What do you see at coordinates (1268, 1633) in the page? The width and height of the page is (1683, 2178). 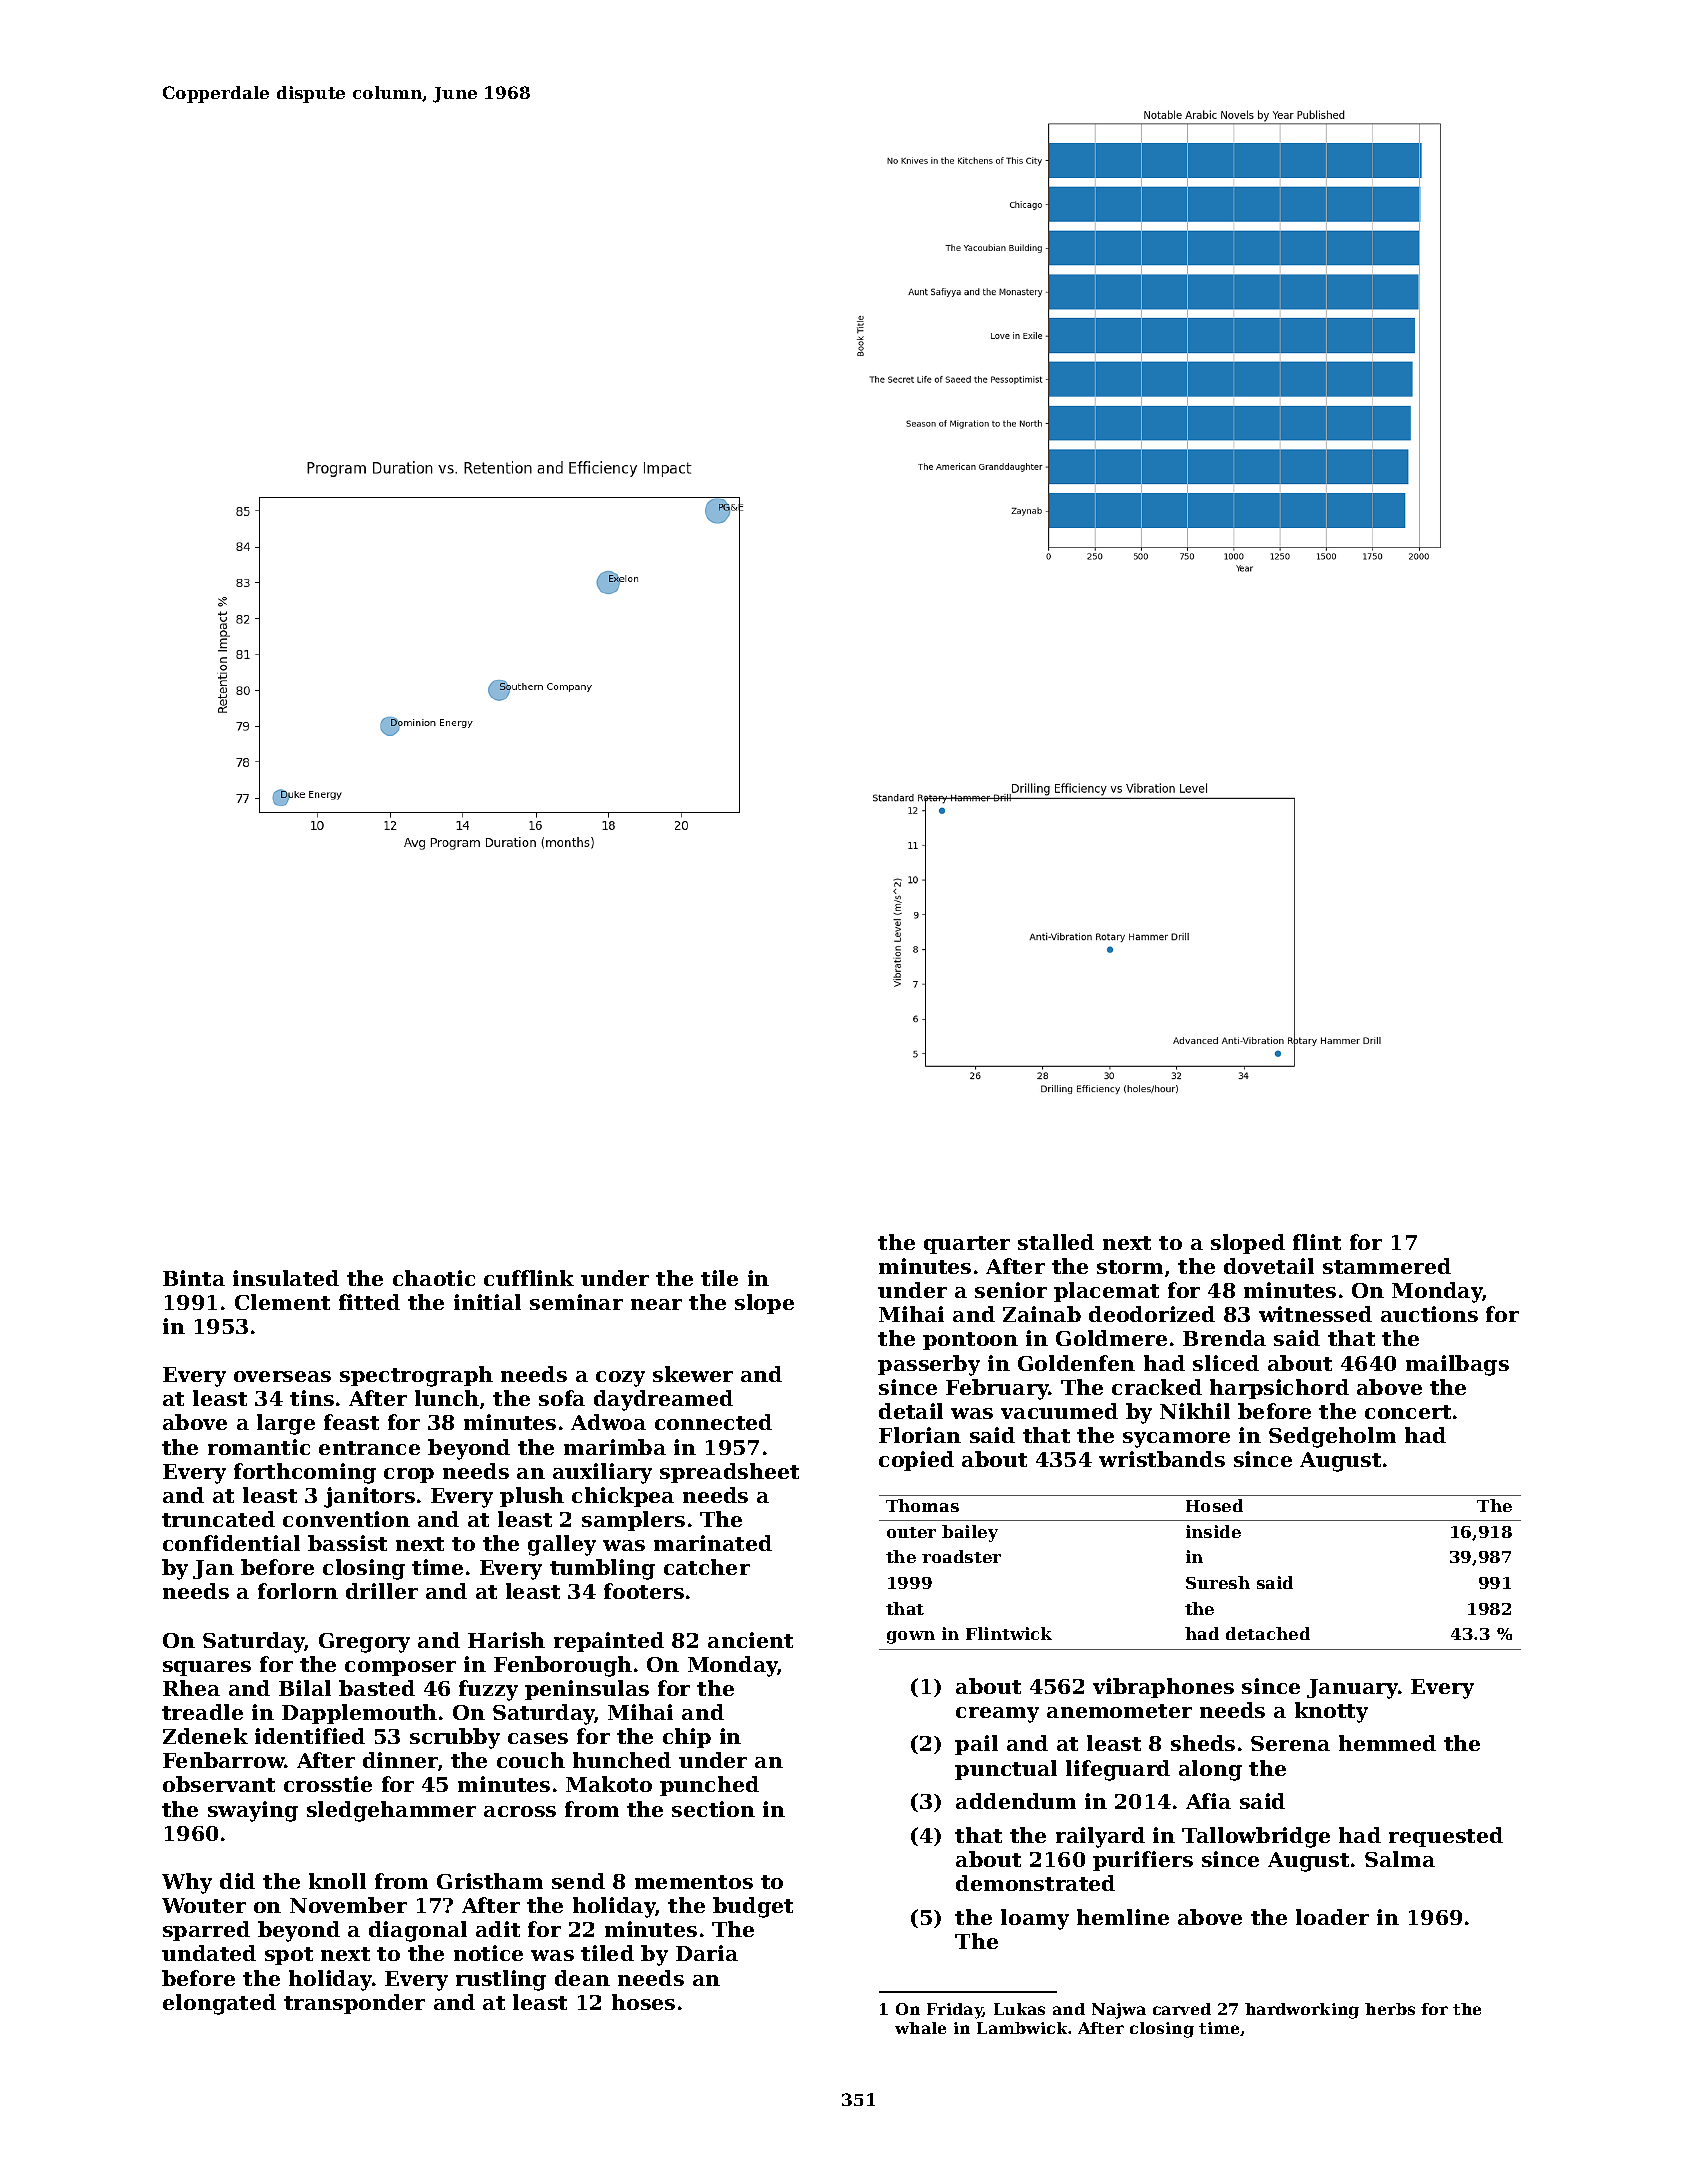 I see `detached` at bounding box center [1268, 1633].
